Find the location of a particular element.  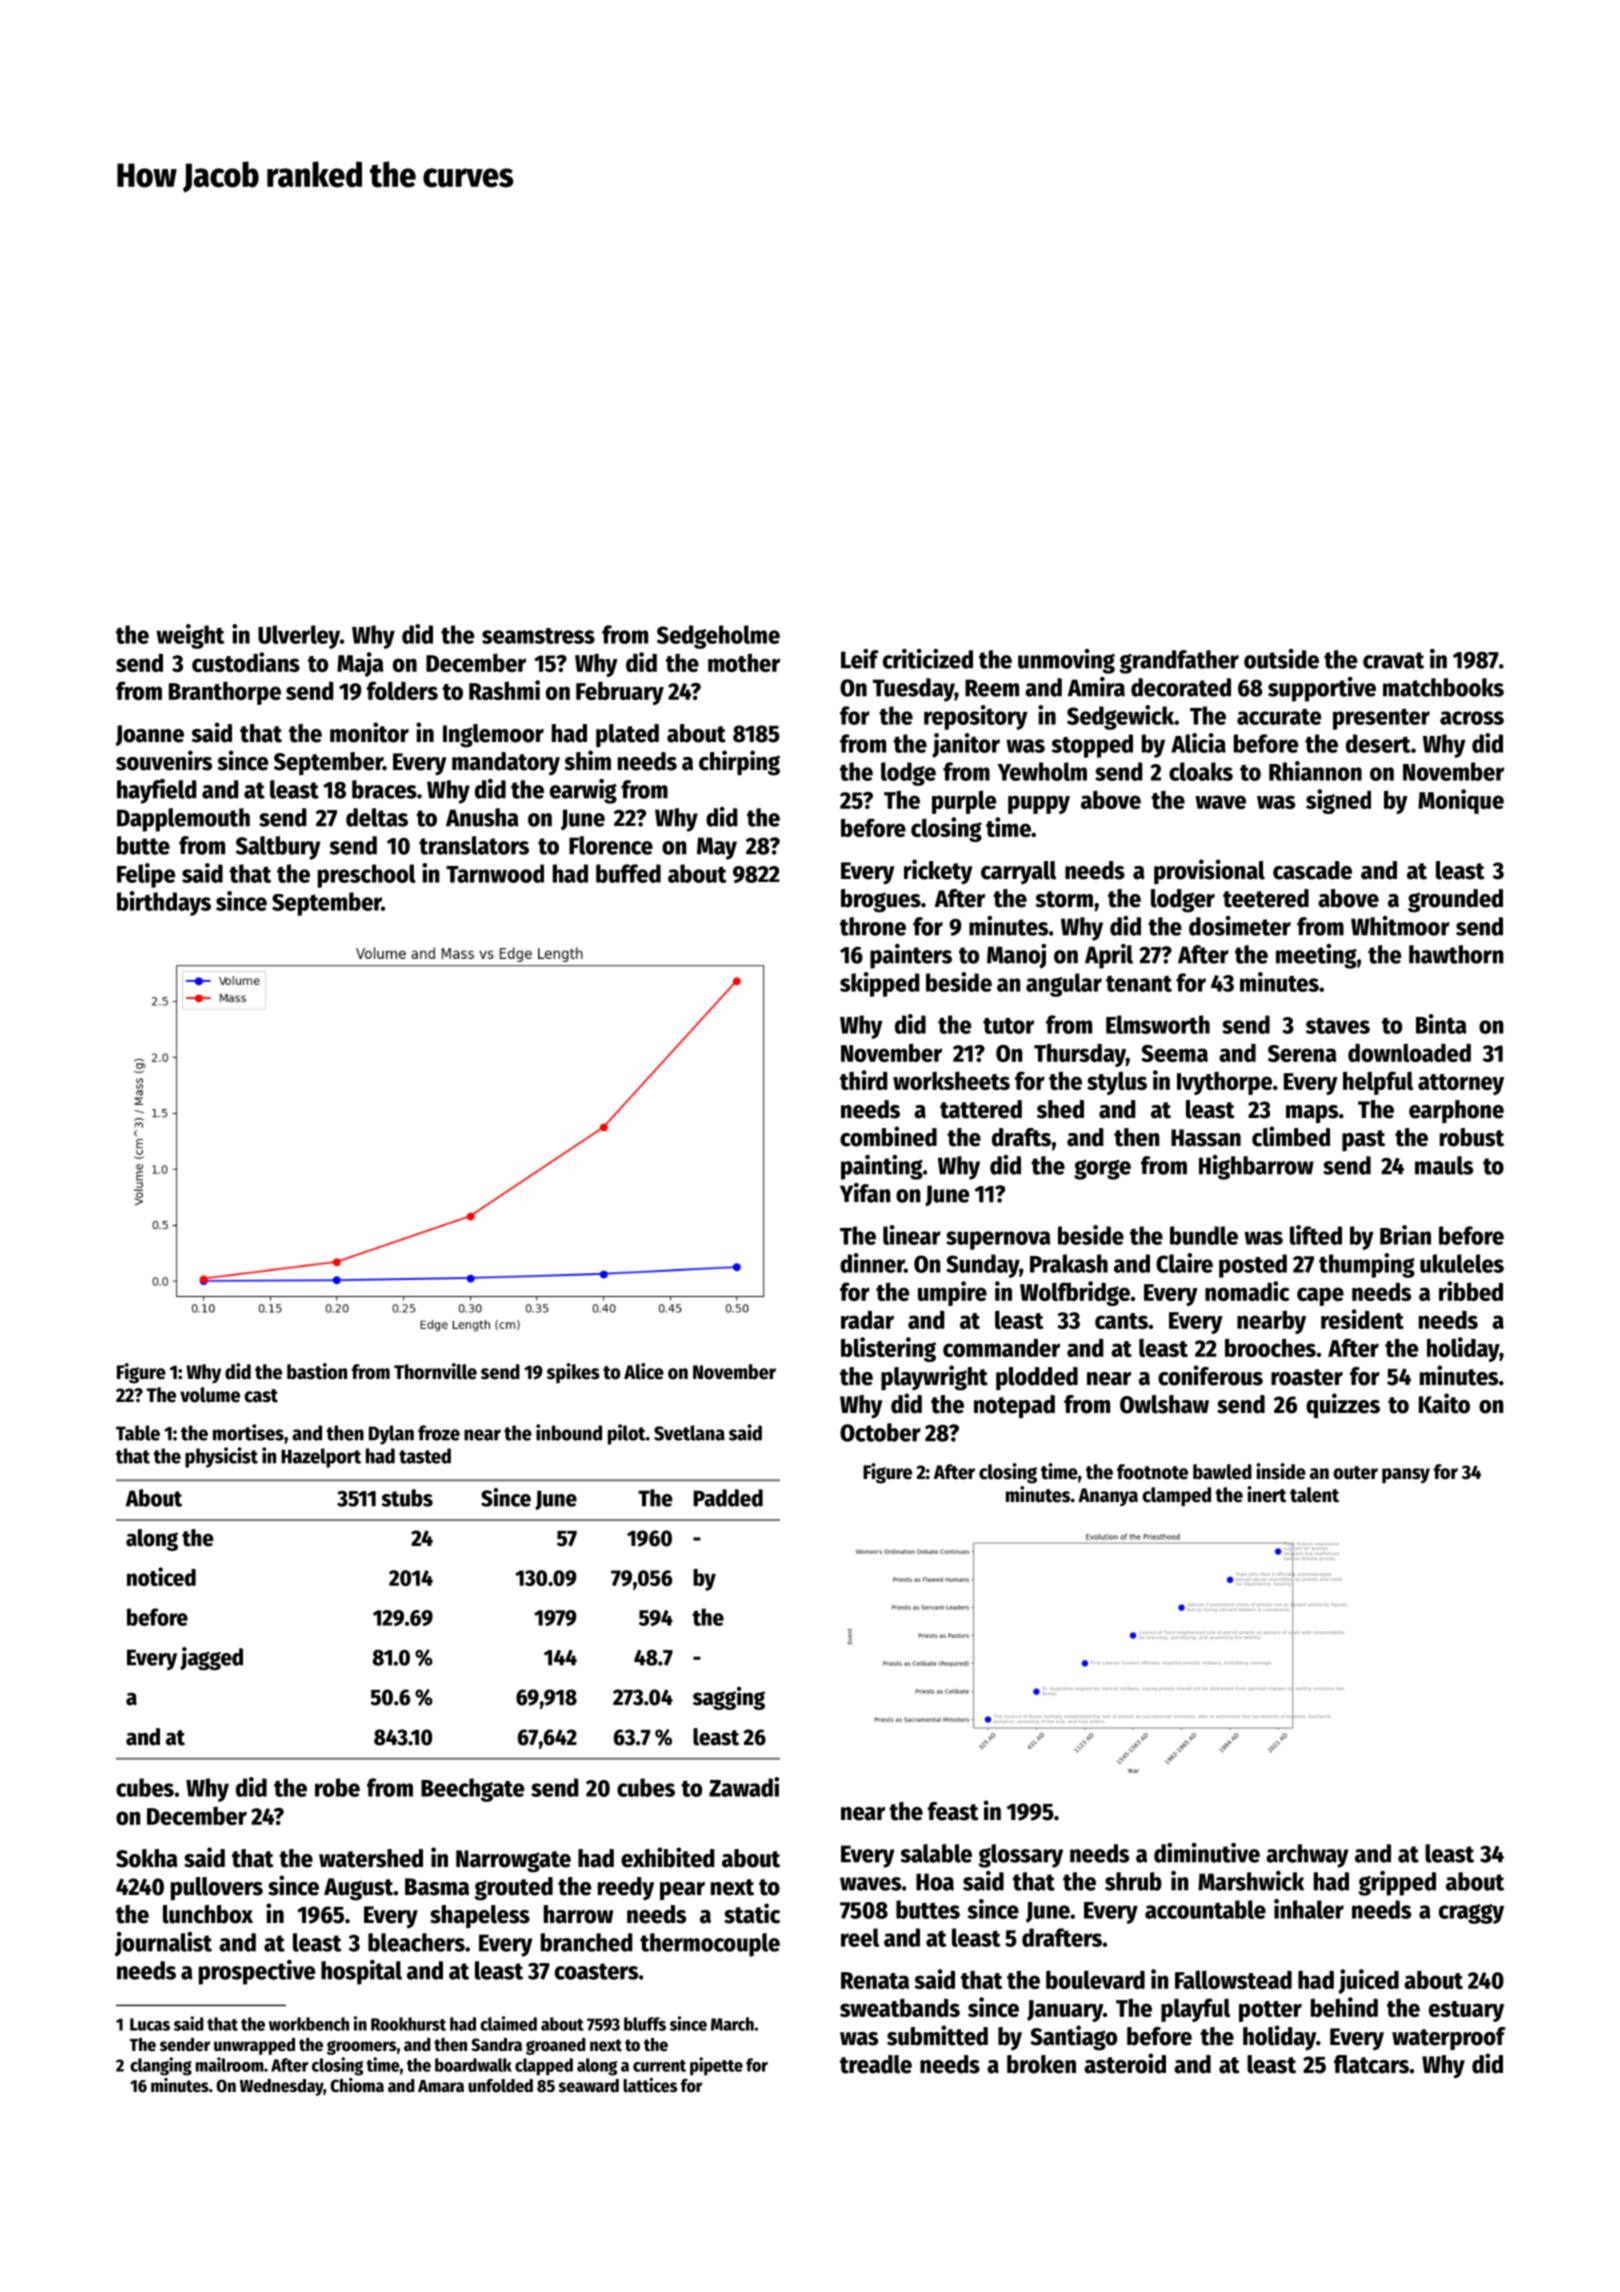

criticized is located at coordinates (928, 659).
